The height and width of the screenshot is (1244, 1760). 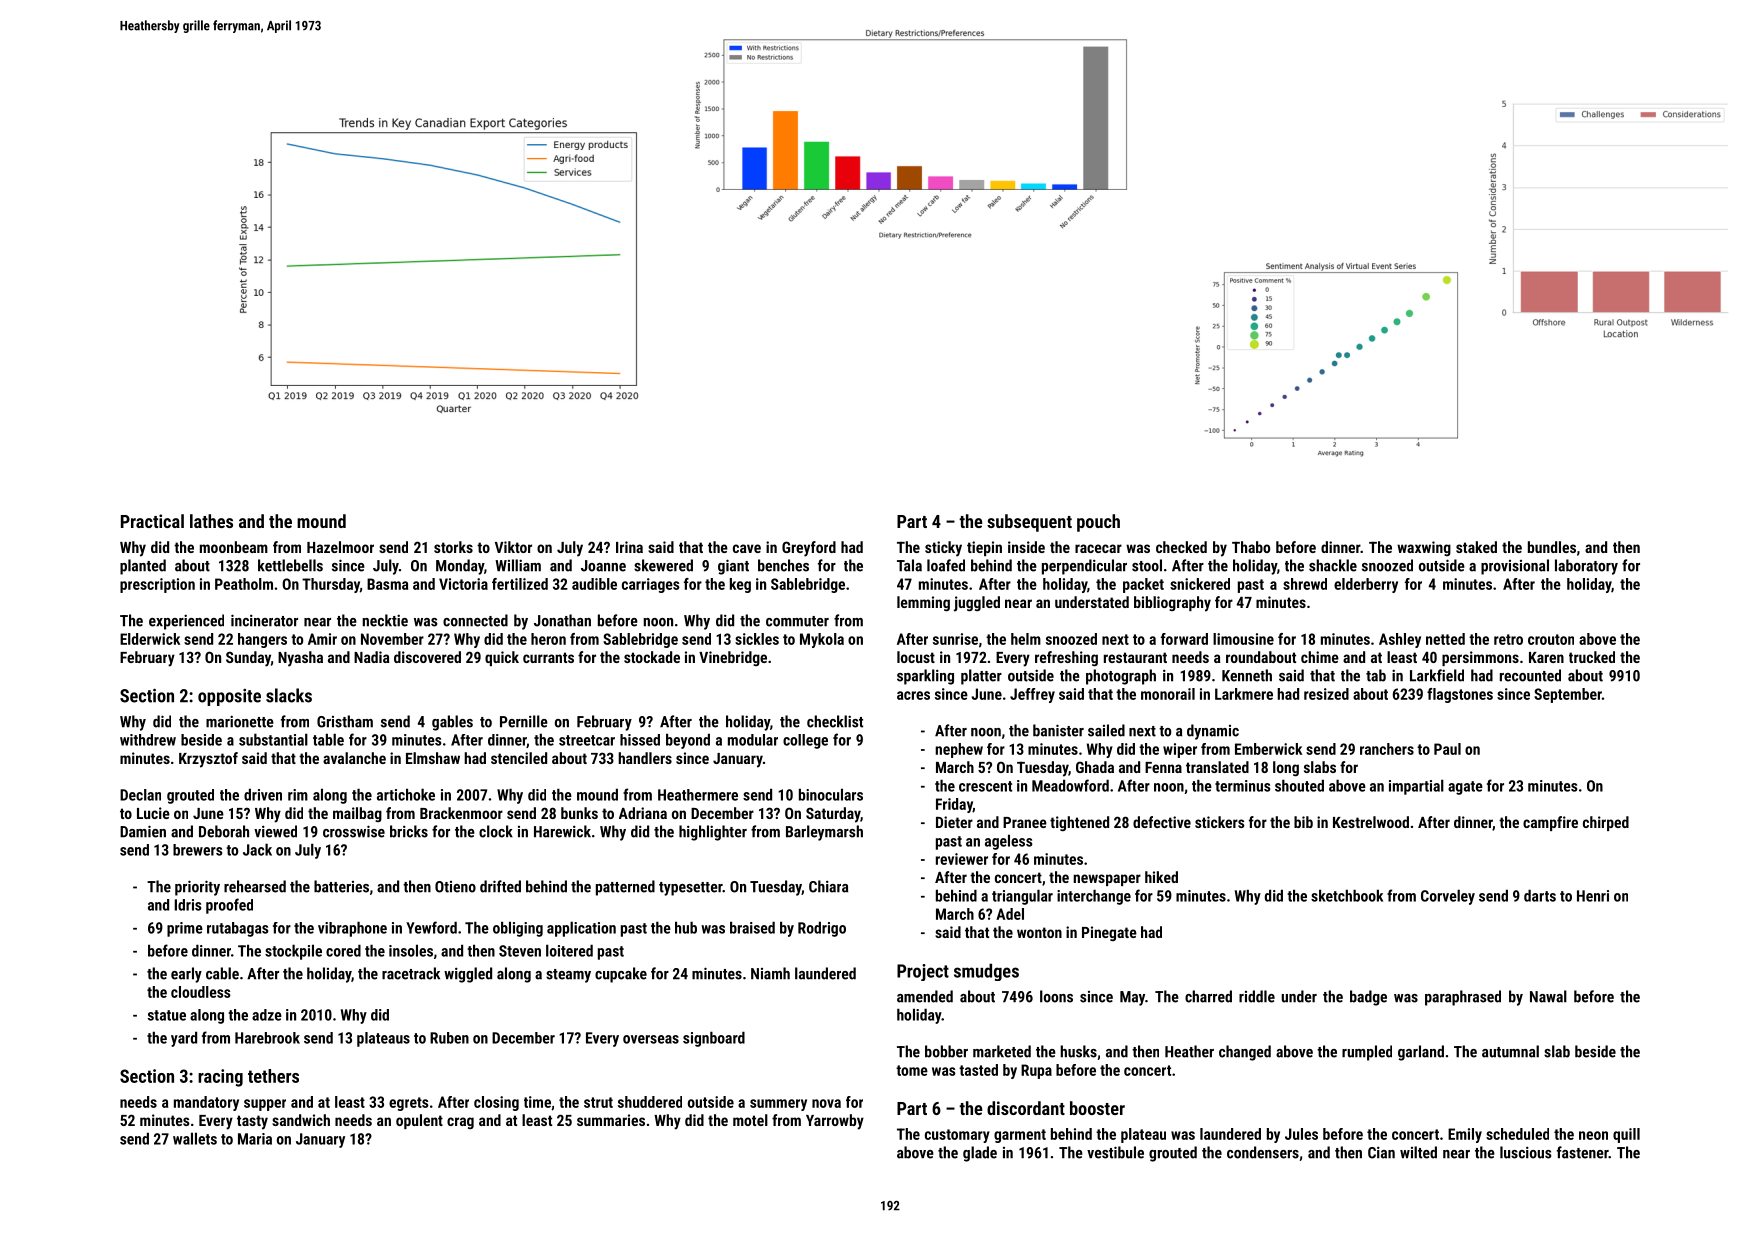 I want to click on perpendicular, so click(x=1084, y=567).
